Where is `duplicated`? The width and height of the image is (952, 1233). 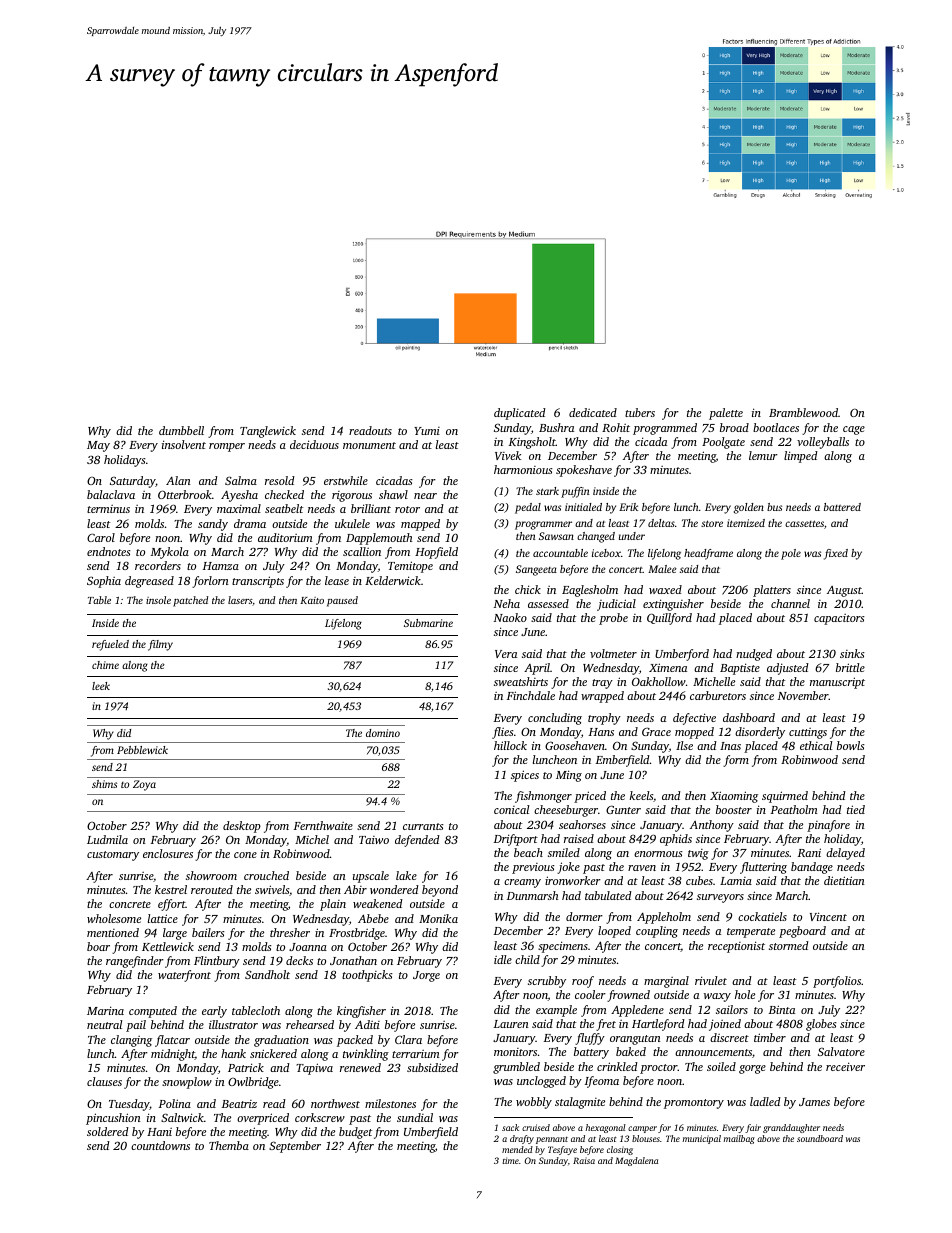 duplicated is located at coordinates (520, 414).
